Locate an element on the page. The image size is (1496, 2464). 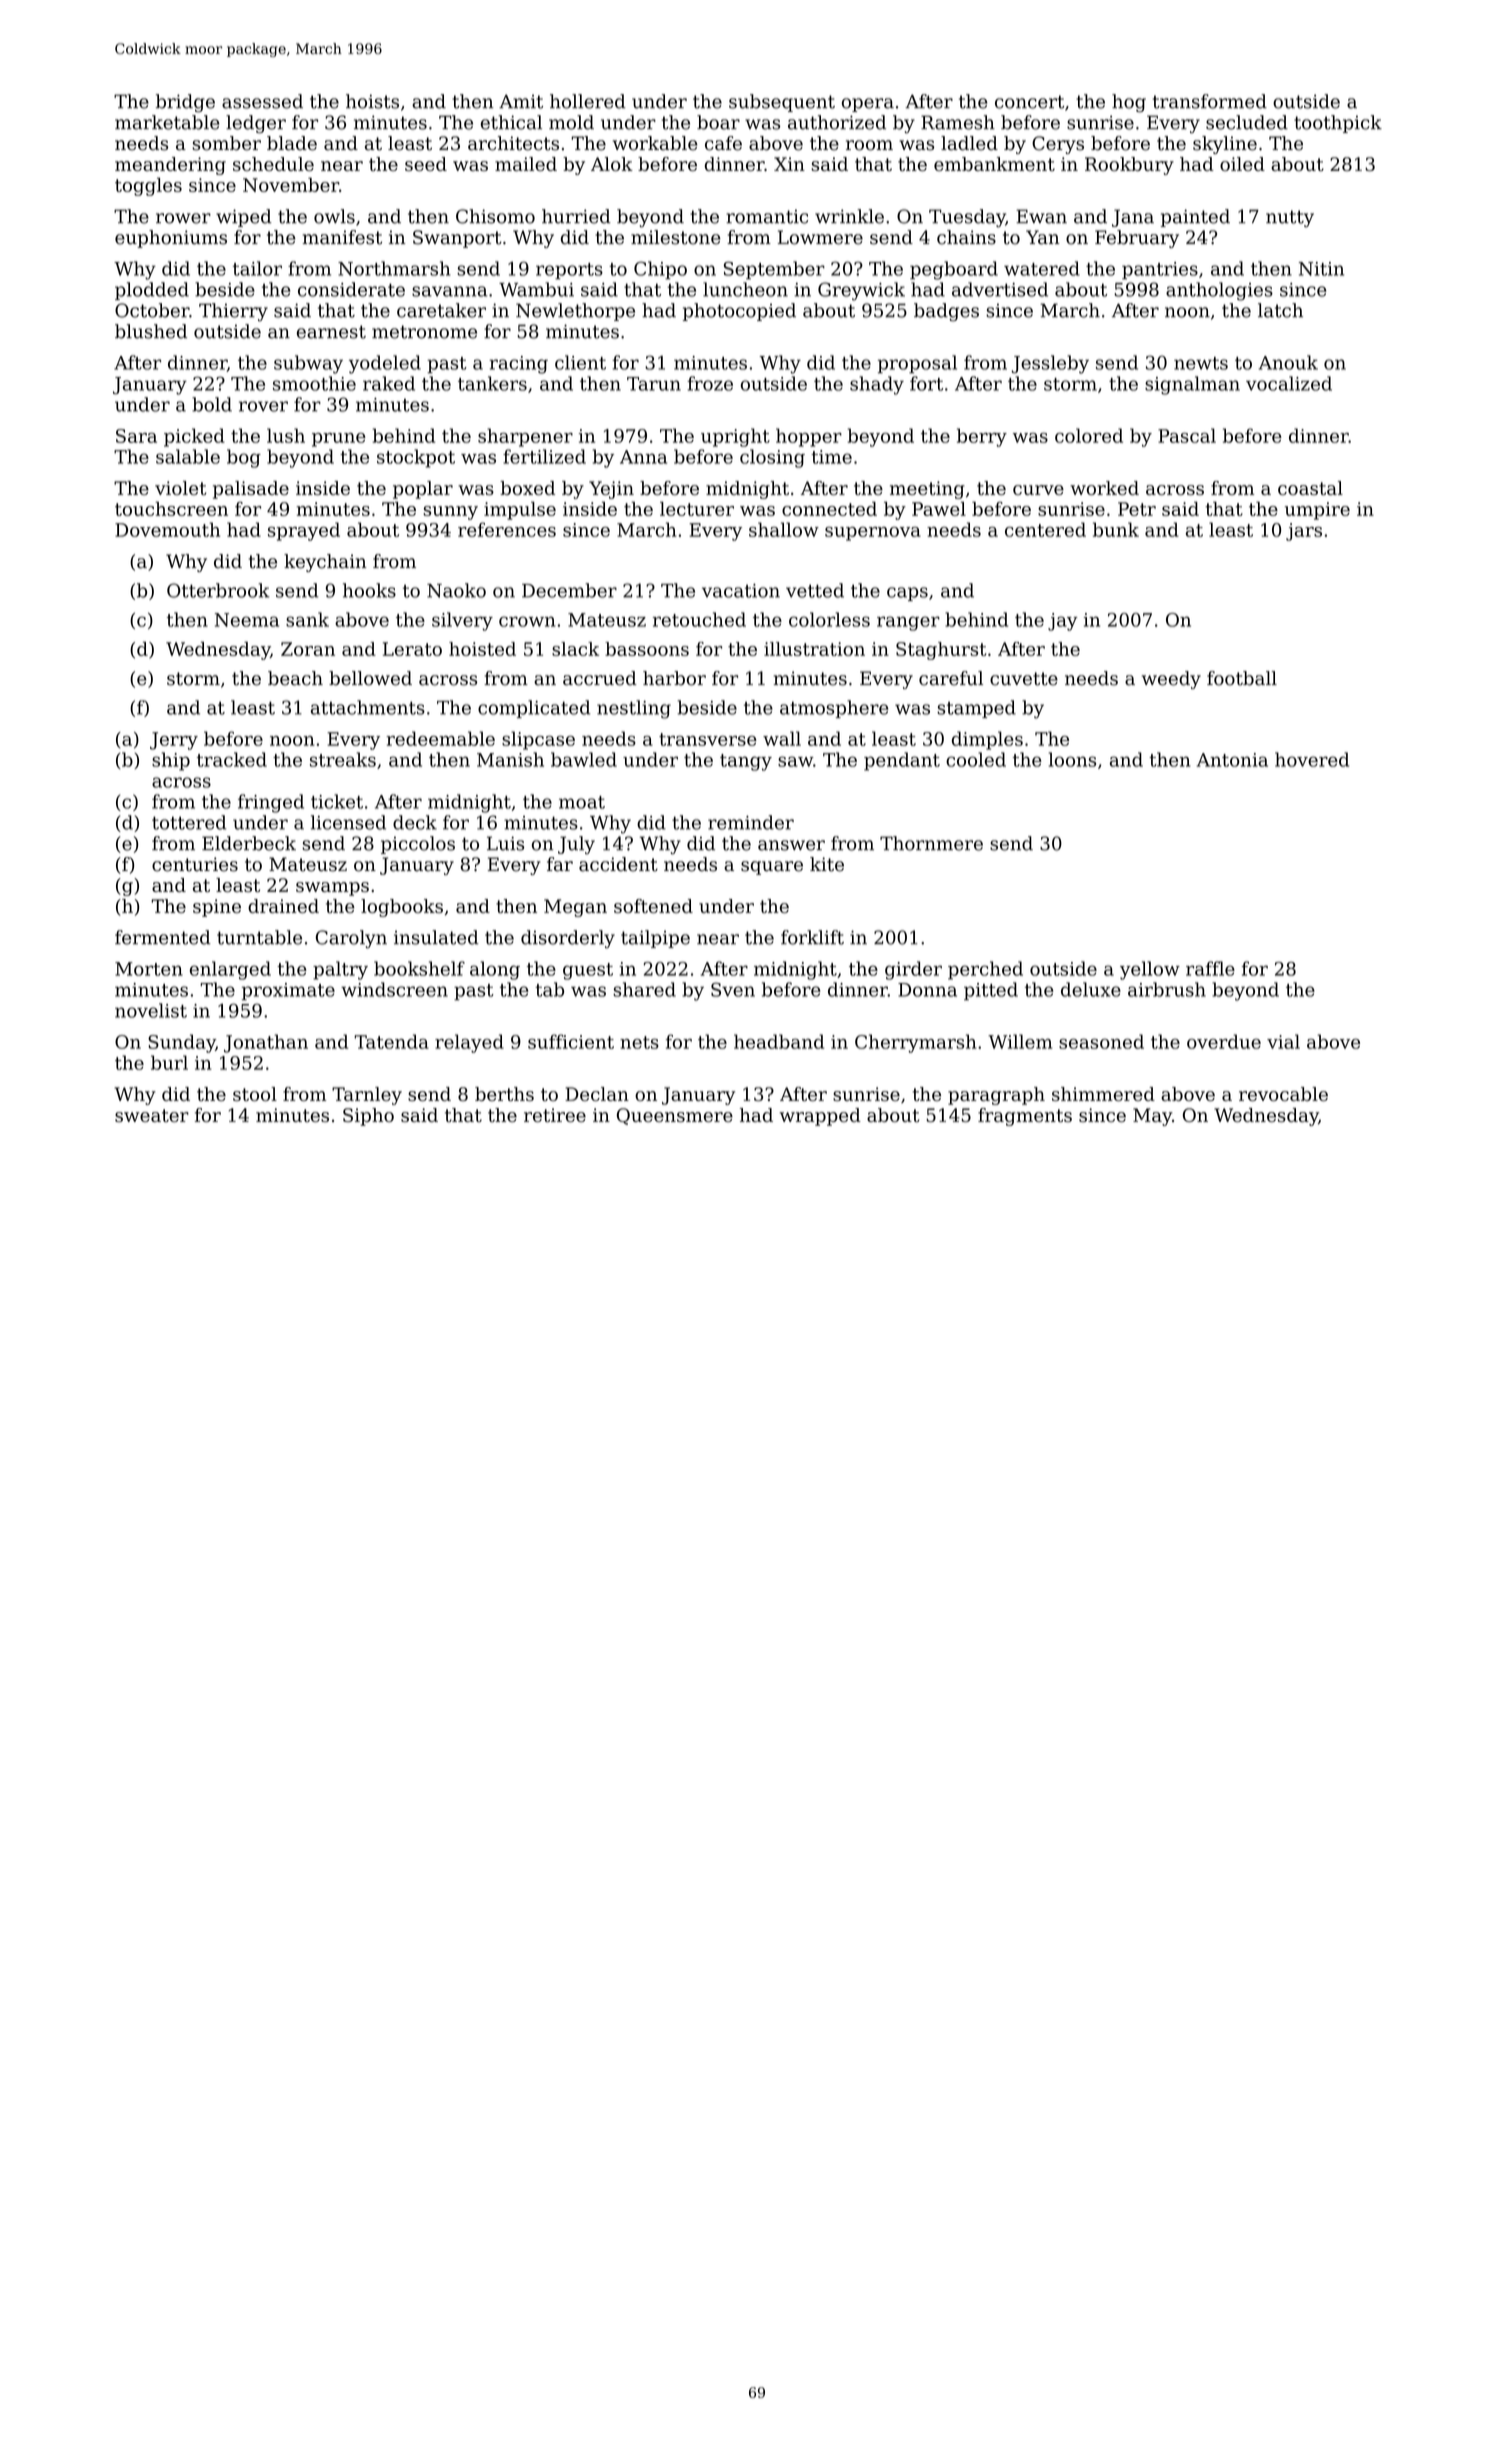
hoists is located at coordinates (372, 101).
